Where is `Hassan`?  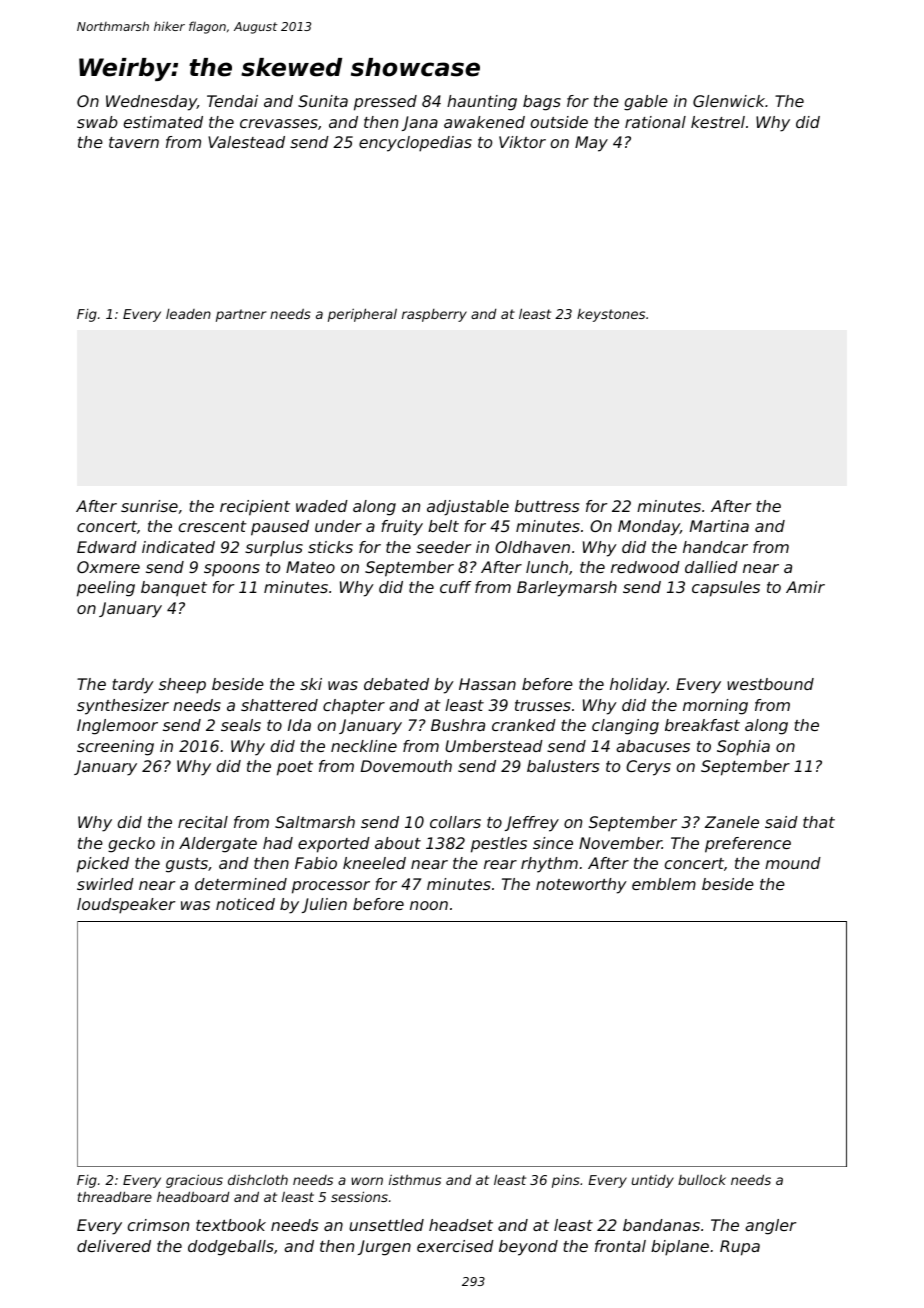 Hassan is located at coordinates (487, 684).
